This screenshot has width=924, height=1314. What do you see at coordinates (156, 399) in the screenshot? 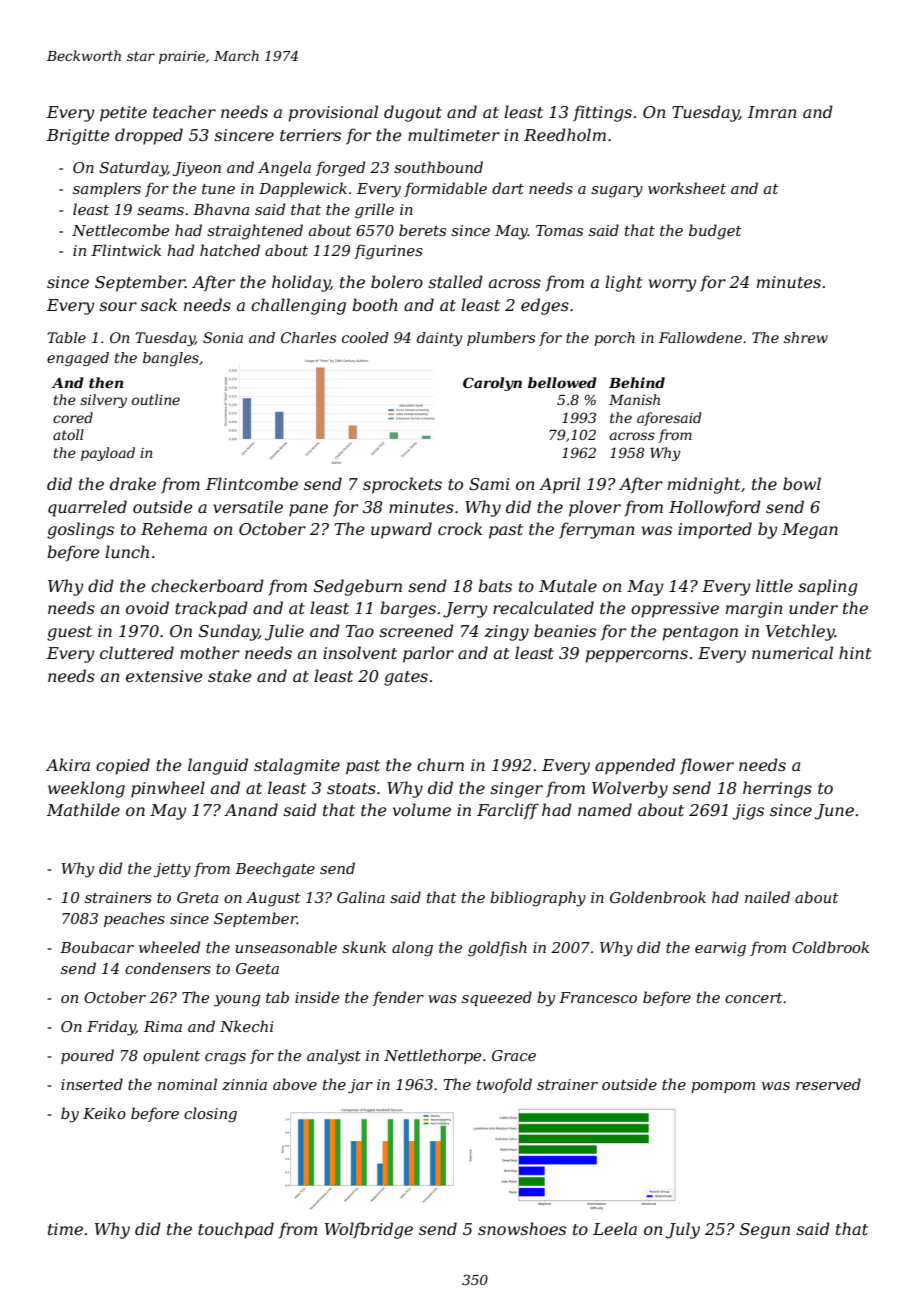
I see `outline` at bounding box center [156, 399].
